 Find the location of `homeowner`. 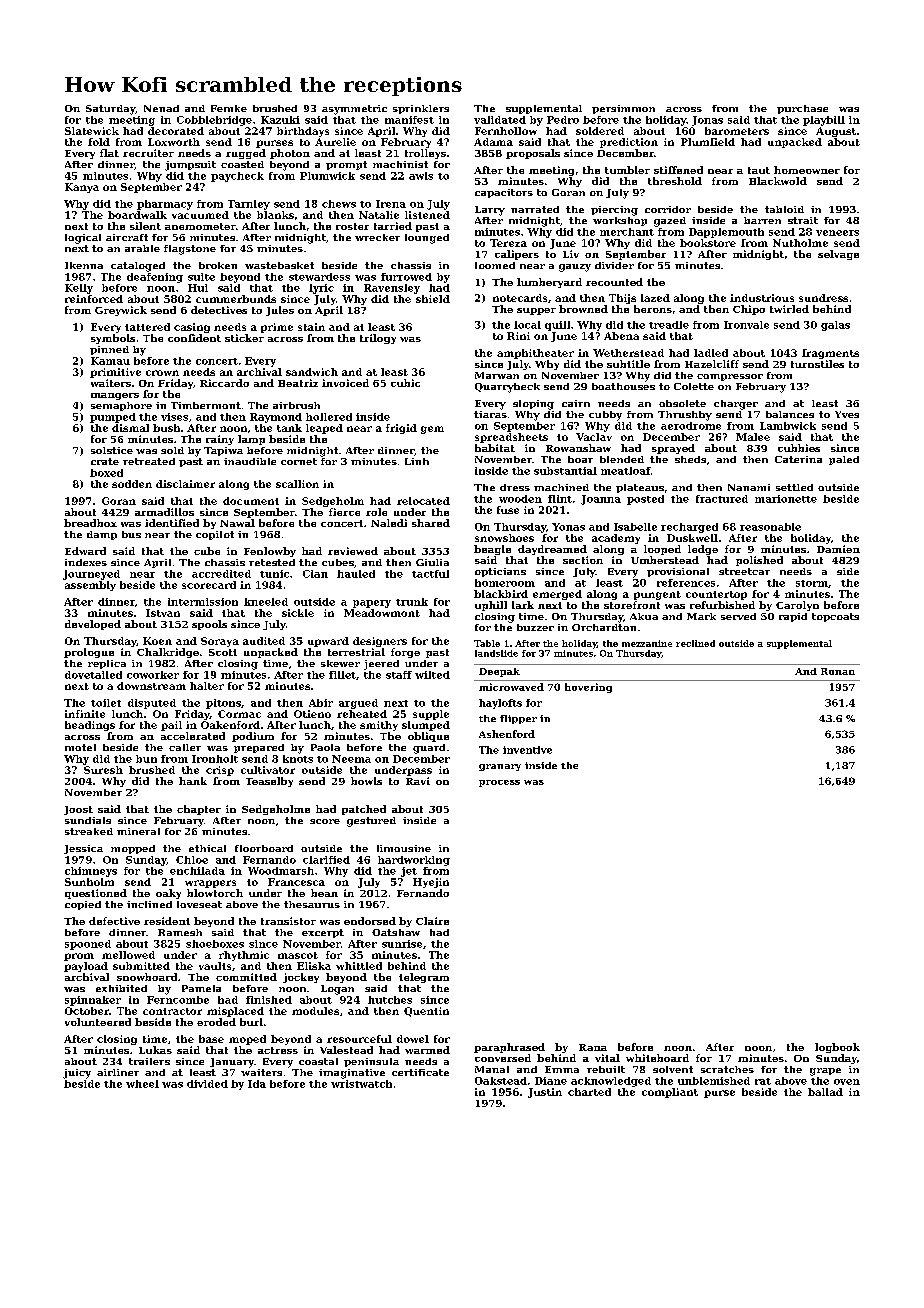

homeowner is located at coordinates (807, 170).
